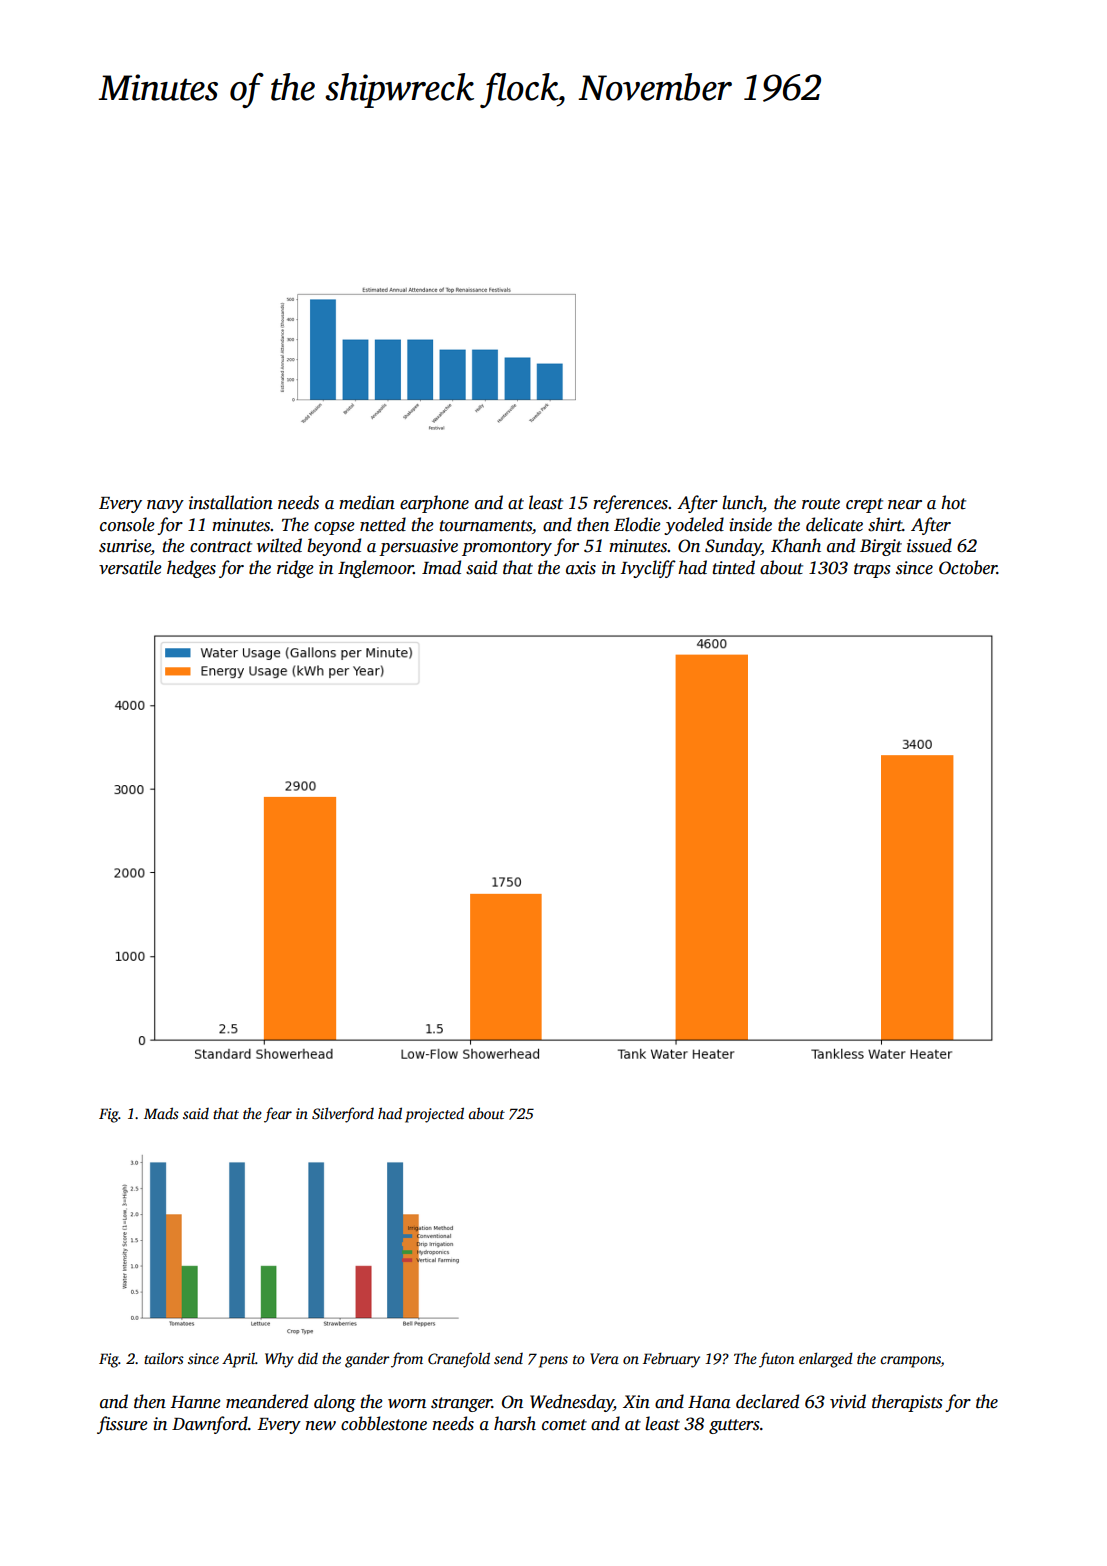 This page has height=1566, width=1107. What do you see at coordinates (821, 504) in the page?
I see `route` at bounding box center [821, 504].
